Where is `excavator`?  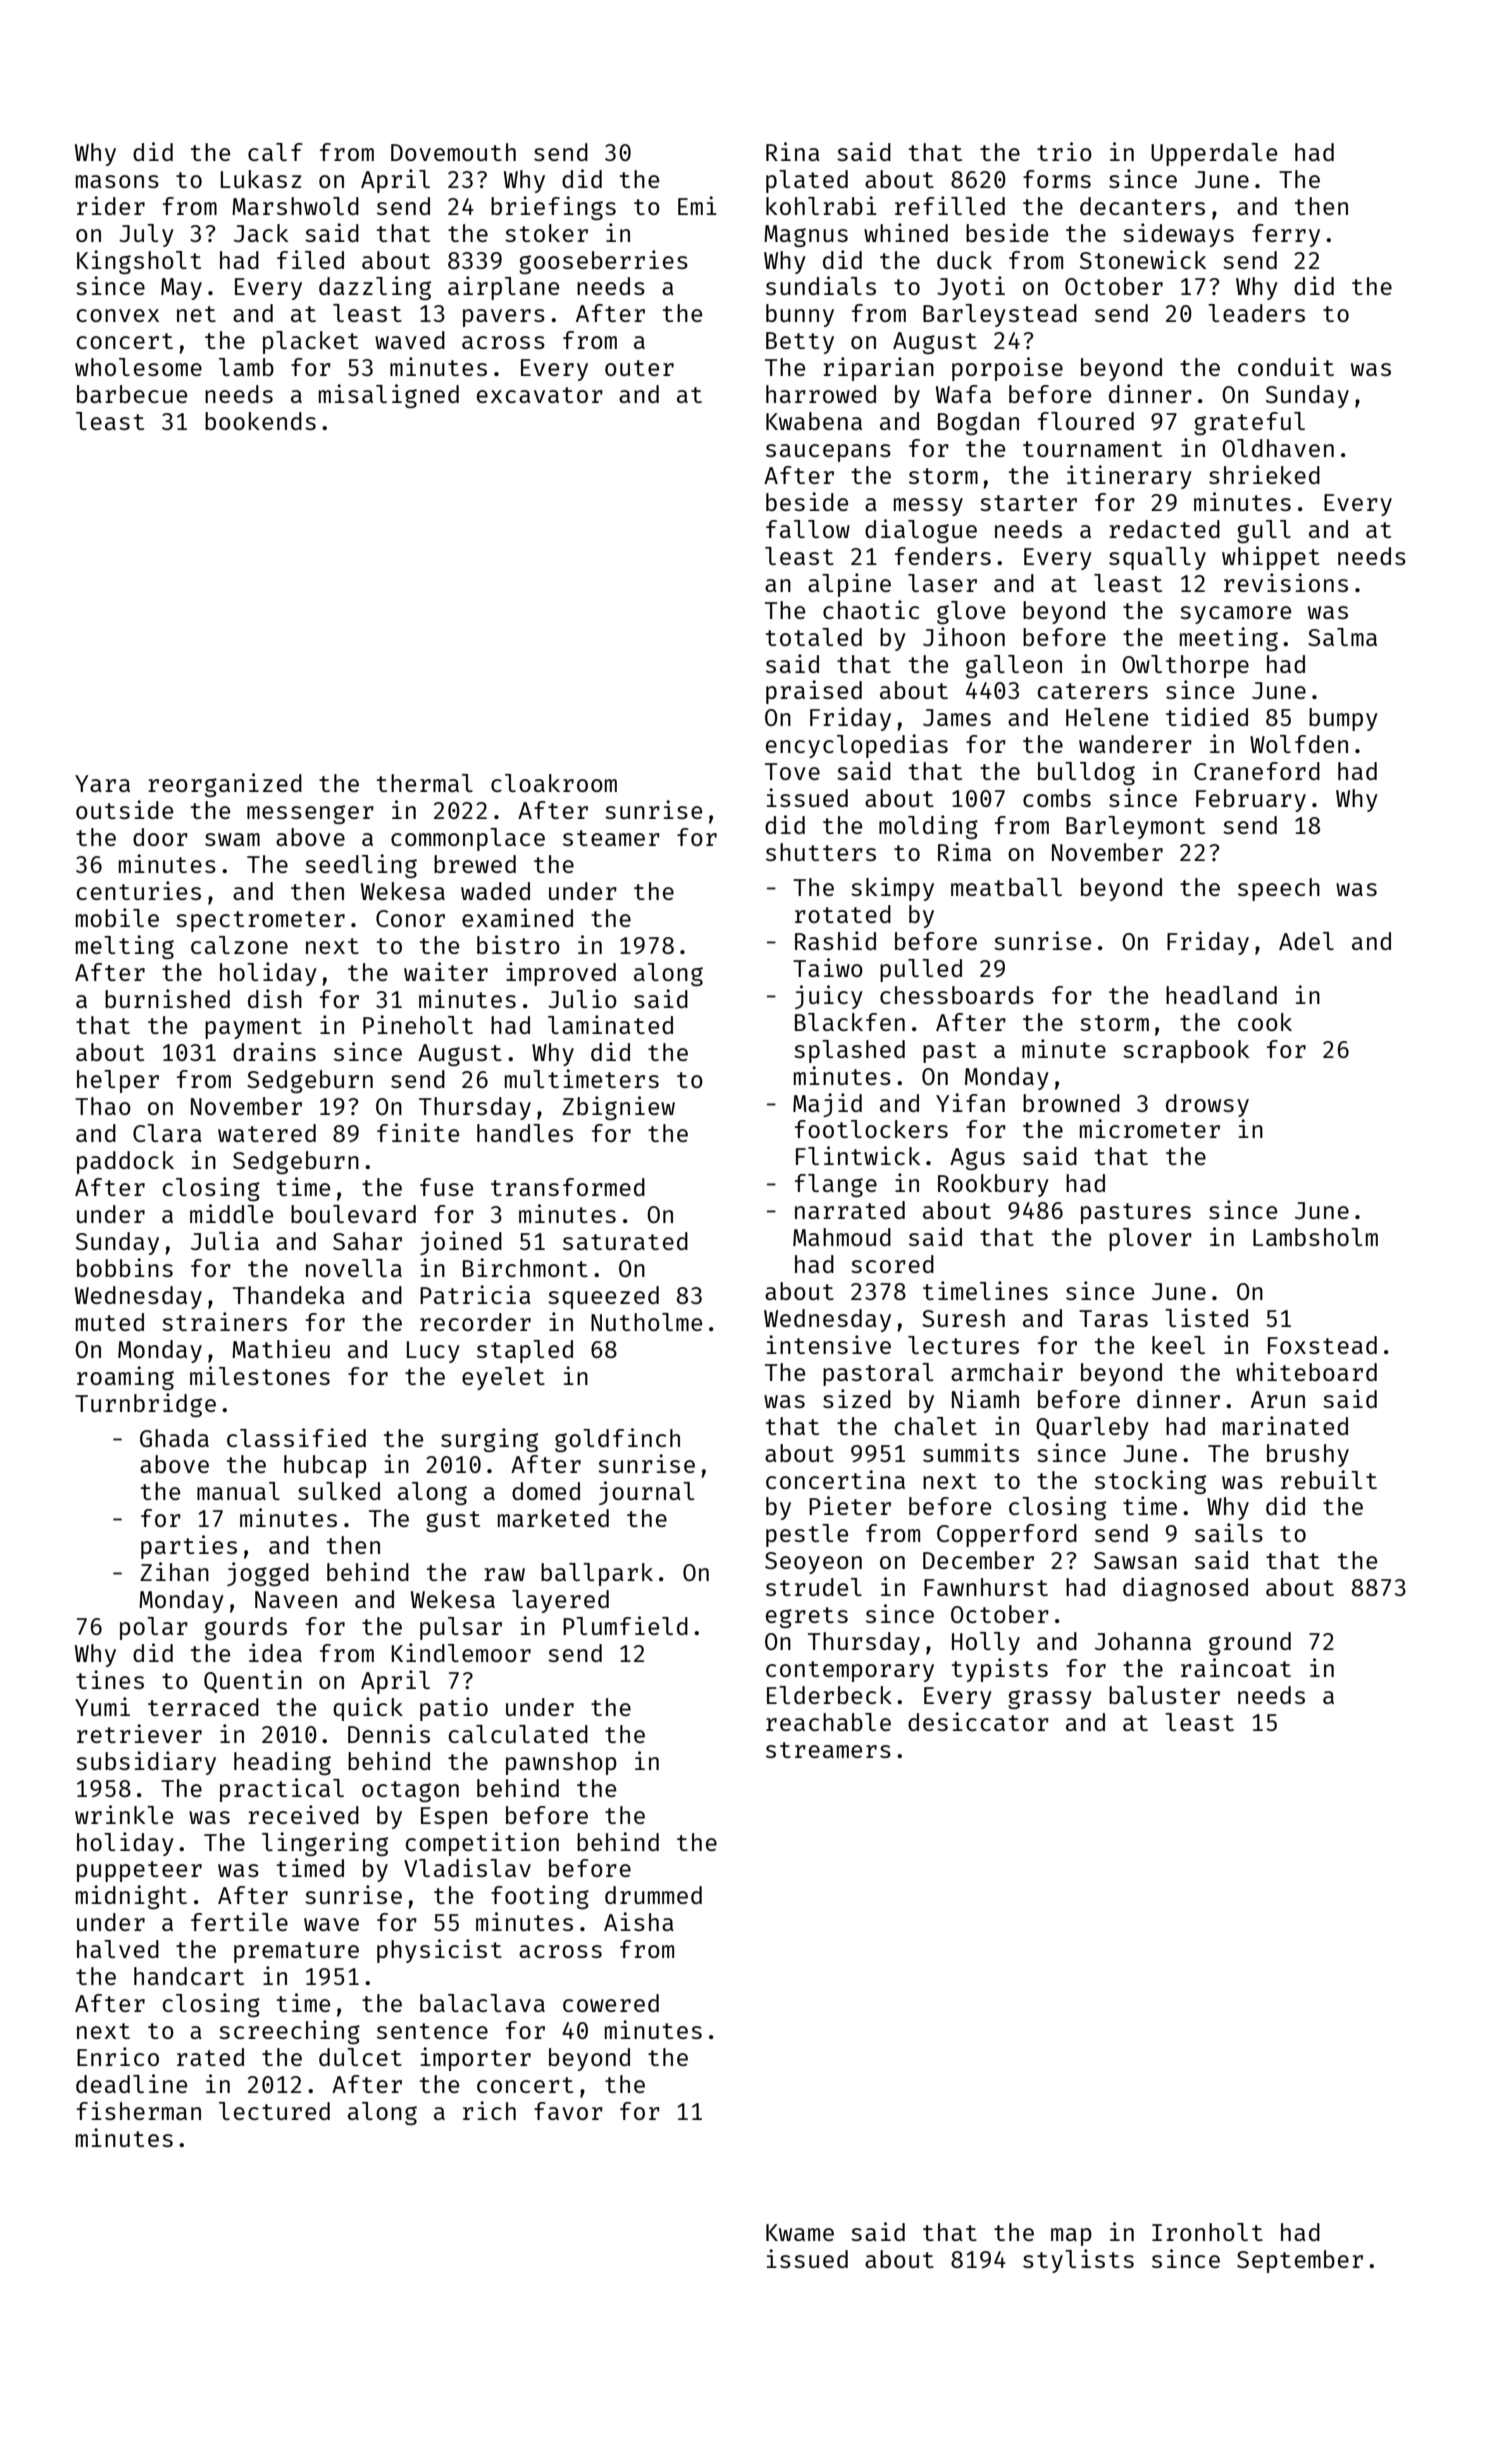 excavator is located at coordinates (540, 395).
